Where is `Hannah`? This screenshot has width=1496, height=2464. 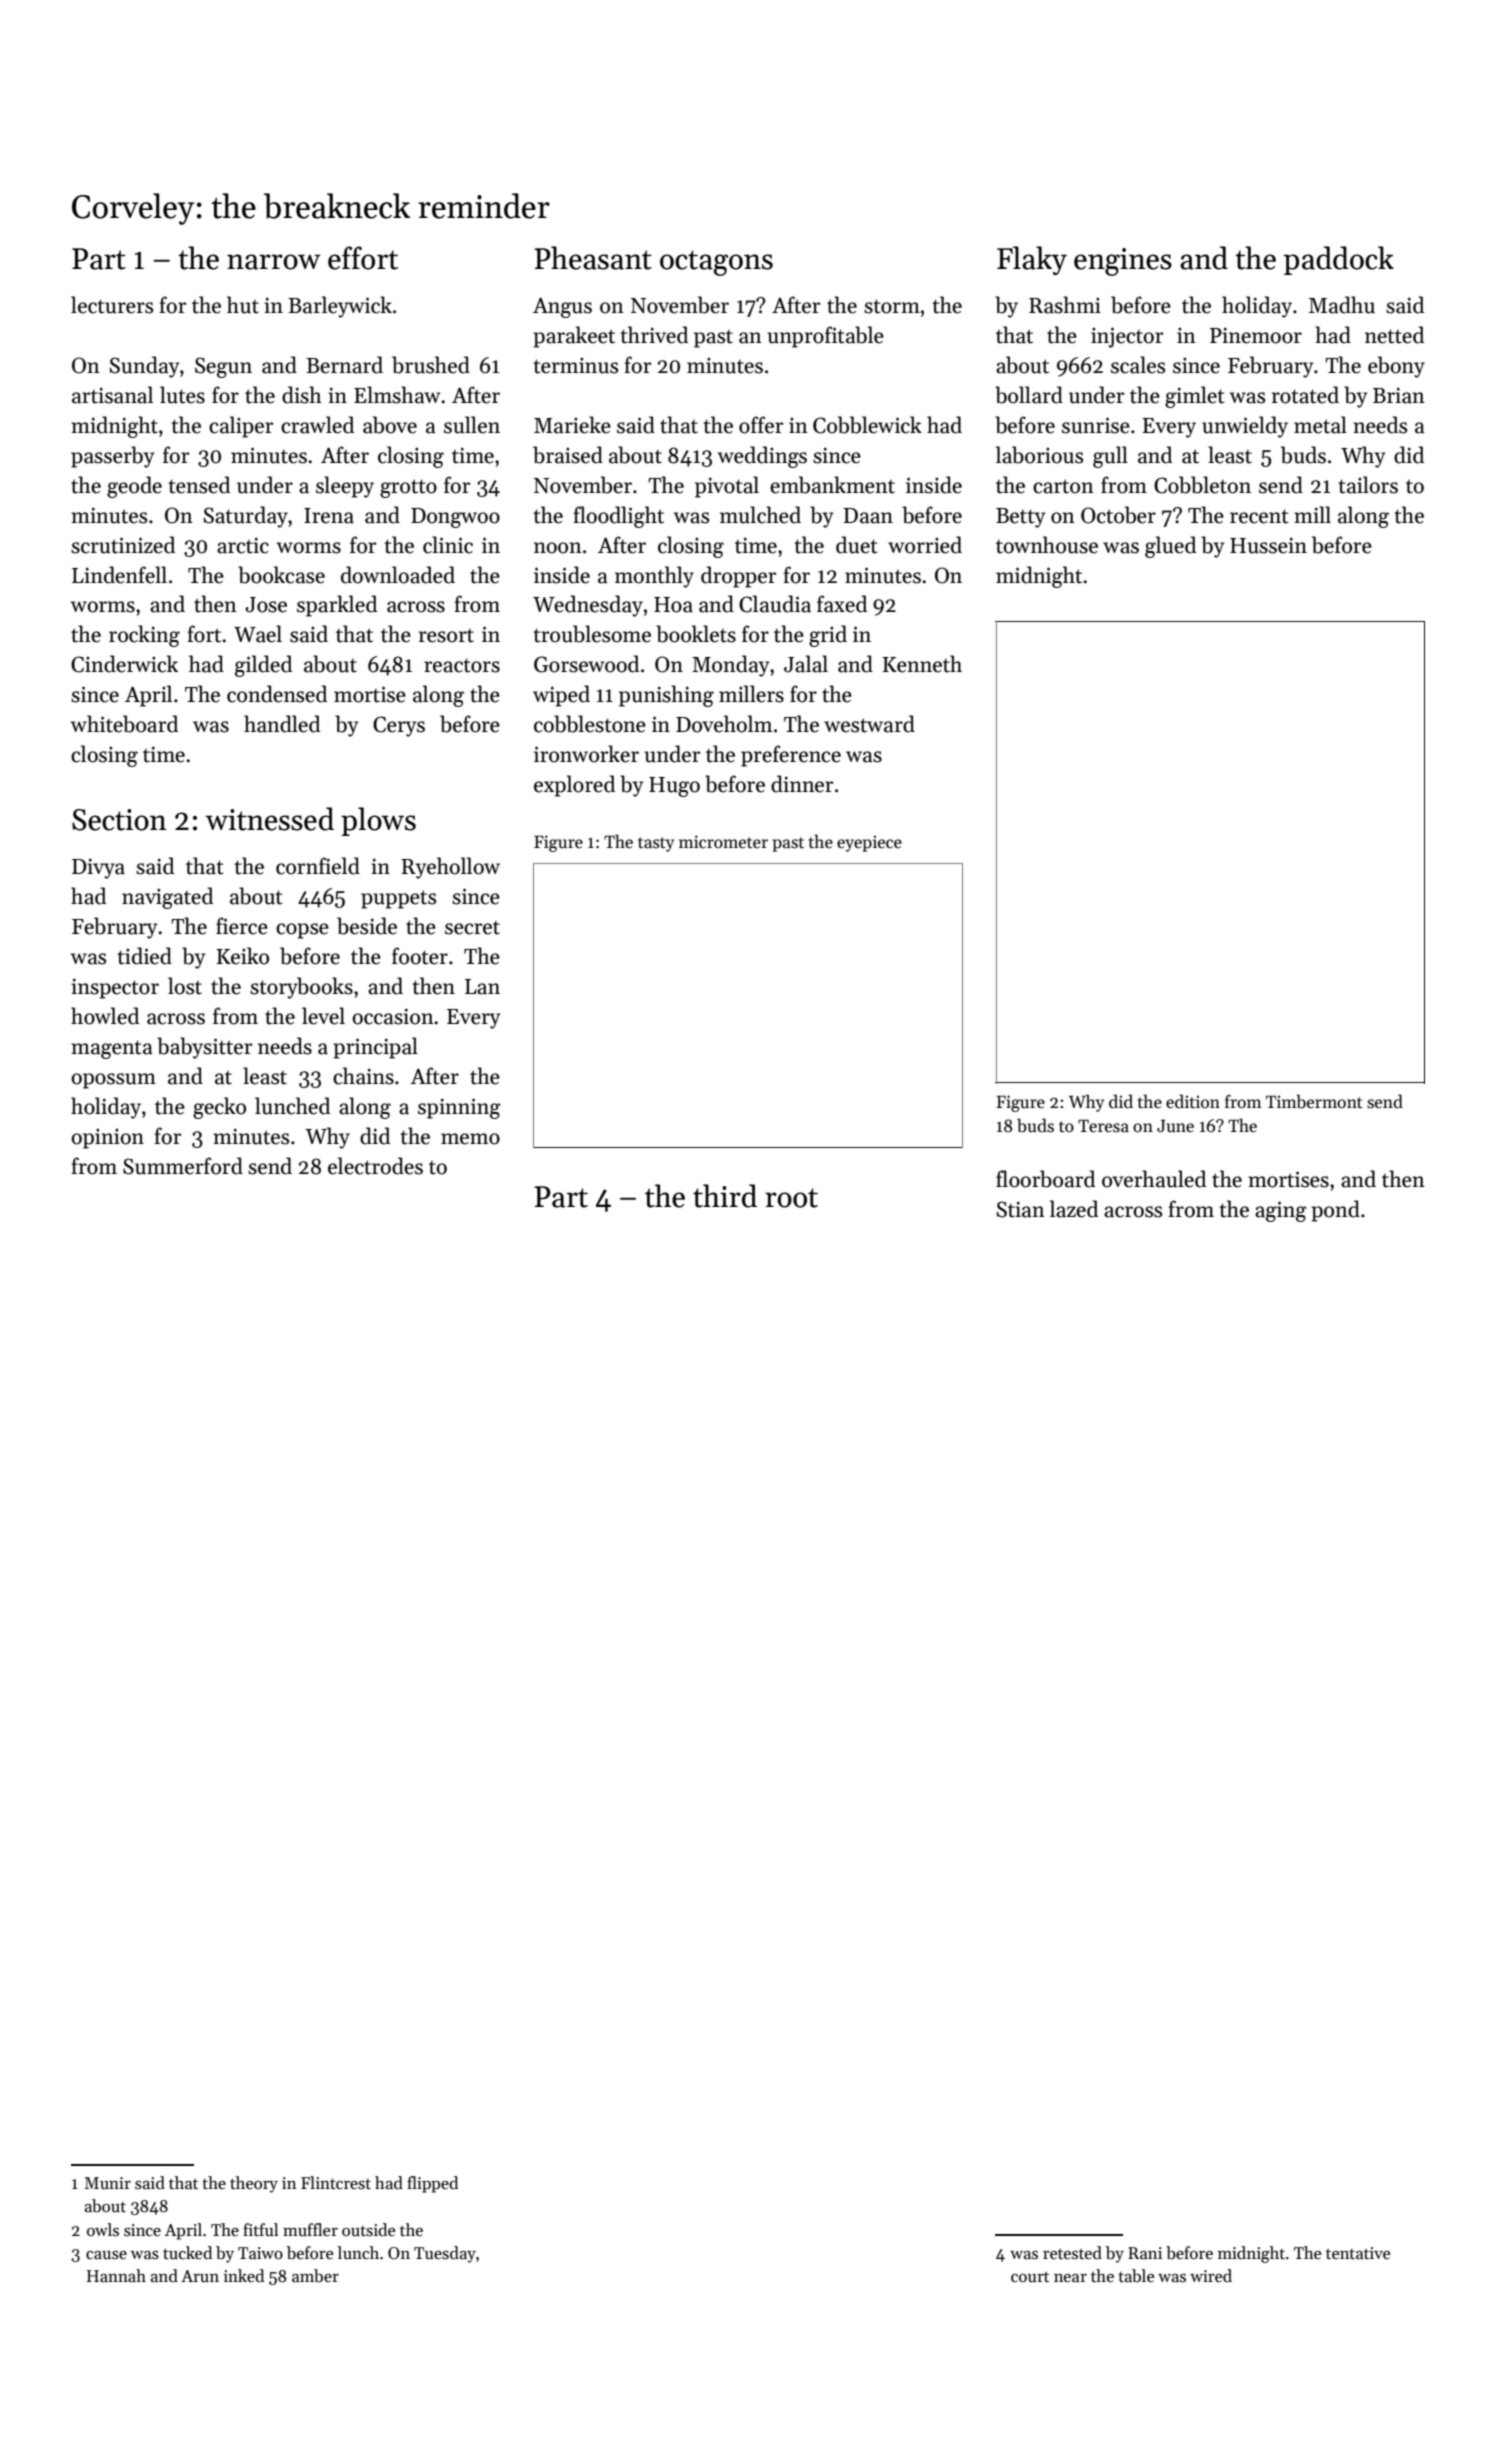
Hannah is located at coordinates (116, 2275).
